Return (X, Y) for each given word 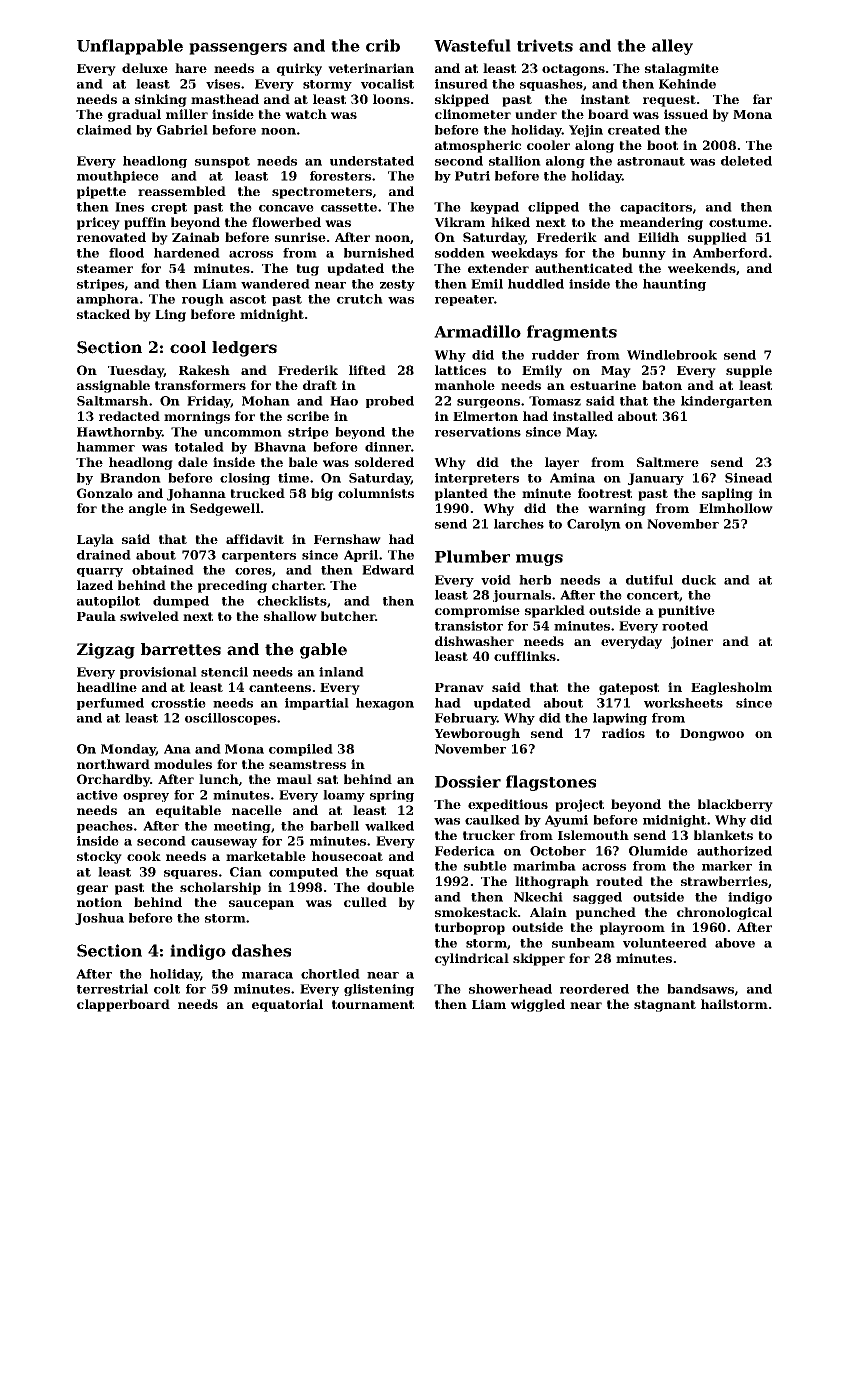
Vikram (459, 222)
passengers (238, 49)
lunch (219, 779)
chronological (724, 913)
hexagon (385, 704)
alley (672, 47)
